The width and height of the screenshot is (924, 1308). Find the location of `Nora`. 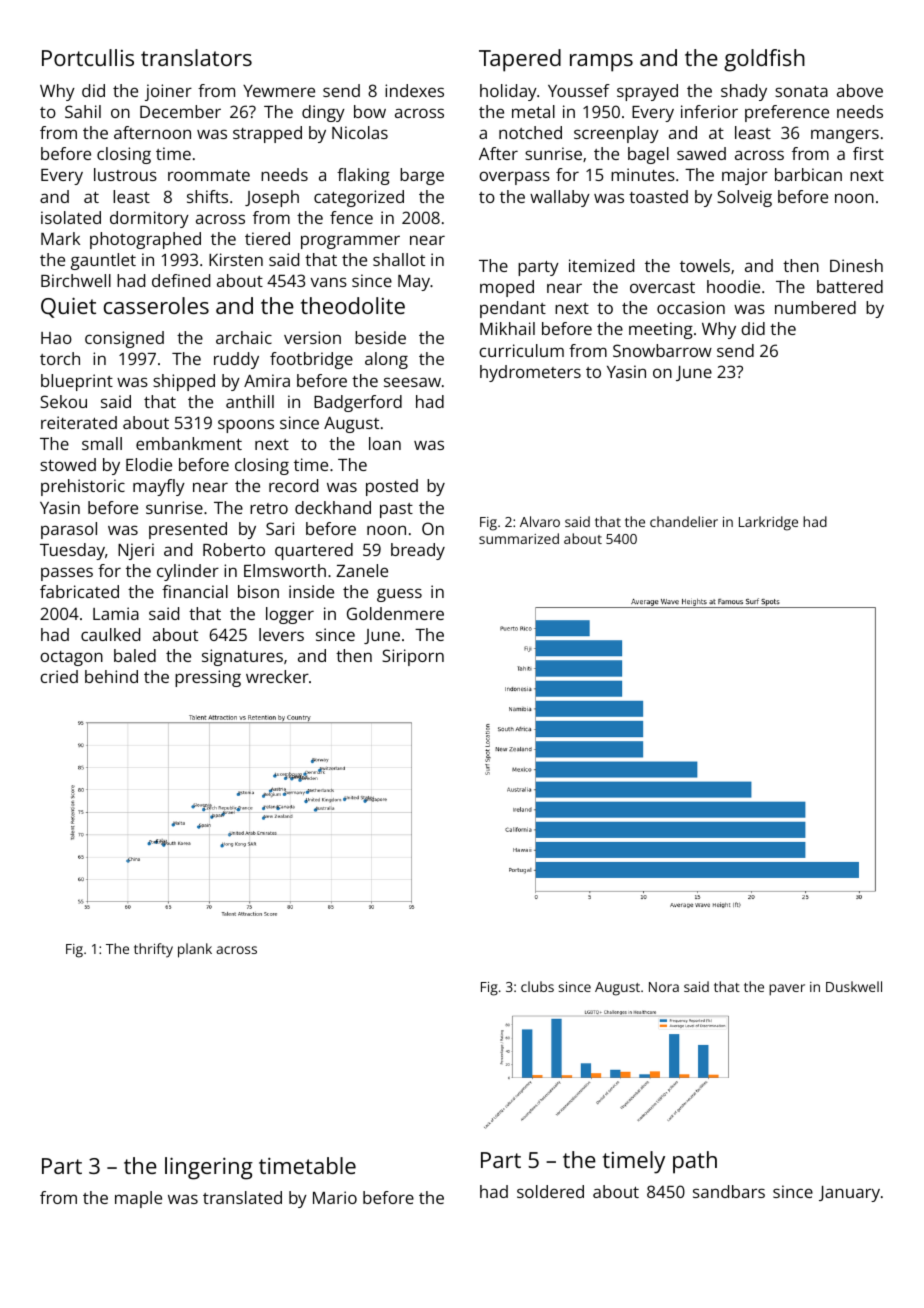

Nora is located at coordinates (664, 987).
